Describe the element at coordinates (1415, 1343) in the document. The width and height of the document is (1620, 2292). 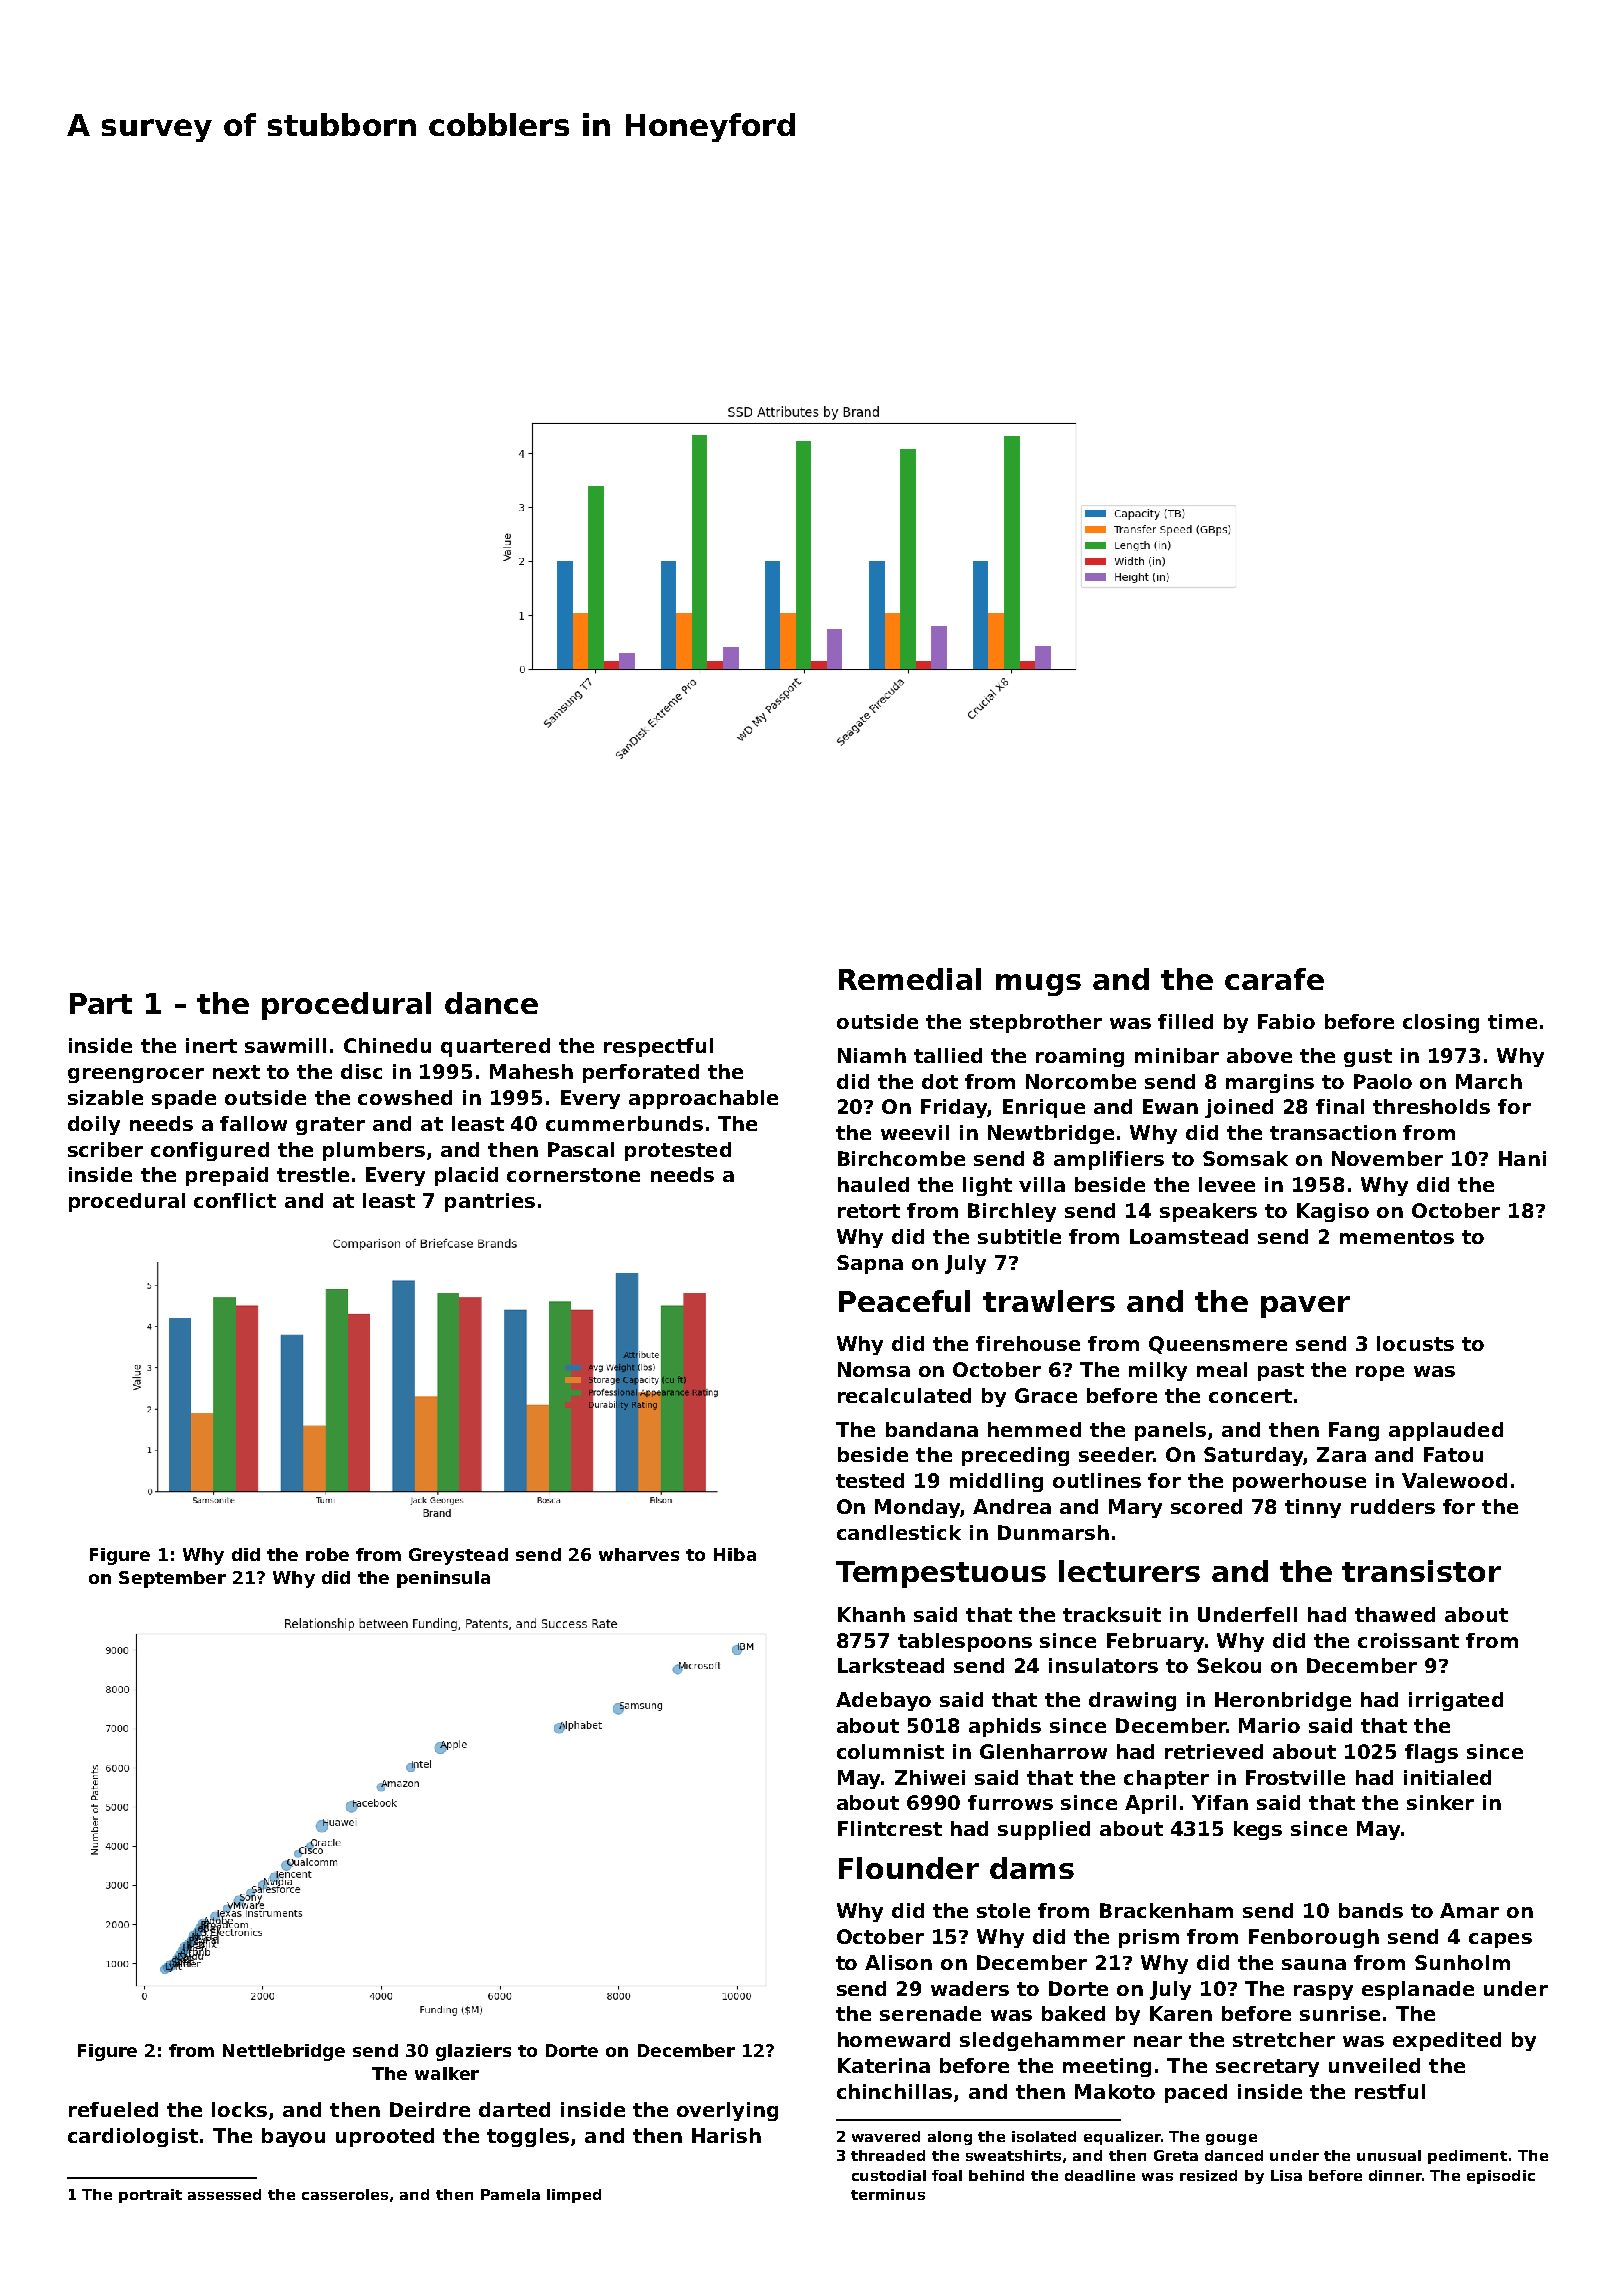
I see `locusts` at that location.
